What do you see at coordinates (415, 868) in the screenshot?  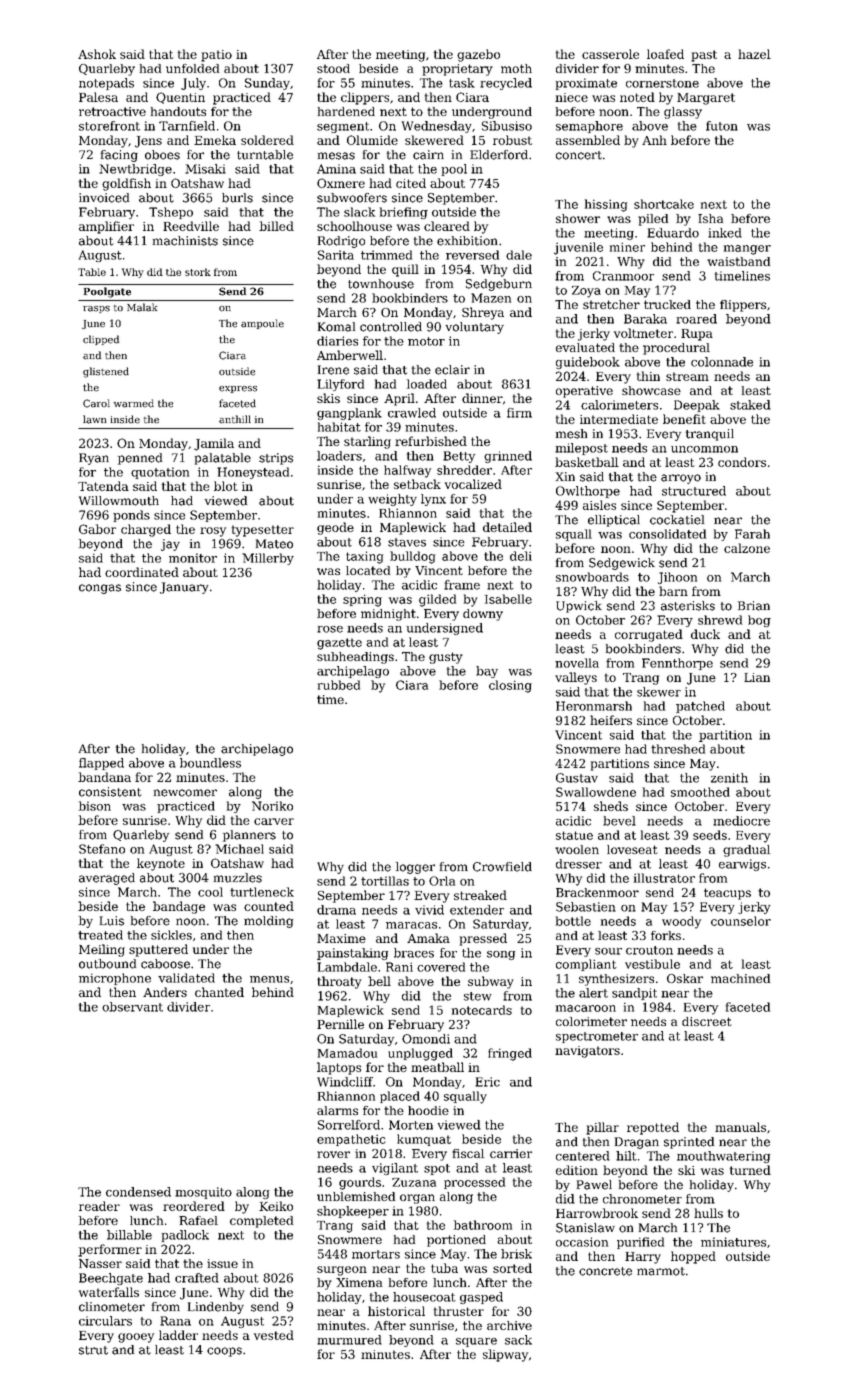 I see `logger` at bounding box center [415, 868].
